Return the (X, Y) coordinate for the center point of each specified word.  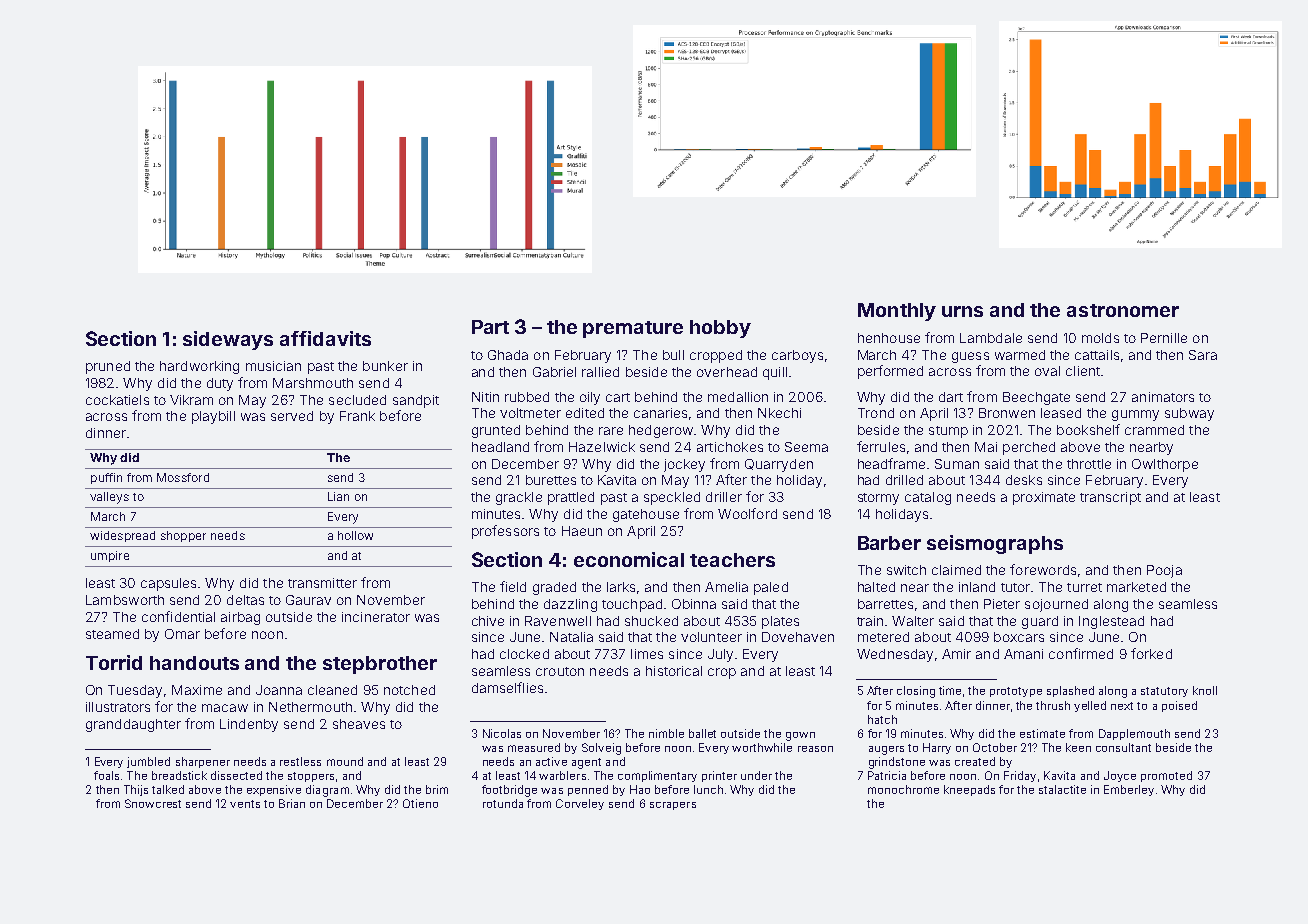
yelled (1090, 706)
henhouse (889, 338)
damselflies (507, 687)
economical (629, 559)
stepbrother (380, 665)
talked (168, 789)
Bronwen (1007, 413)
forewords (1043, 569)
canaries (660, 413)
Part (490, 327)
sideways (228, 340)
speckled (672, 498)
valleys (109, 498)
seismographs (995, 544)
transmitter (322, 583)
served (292, 416)
